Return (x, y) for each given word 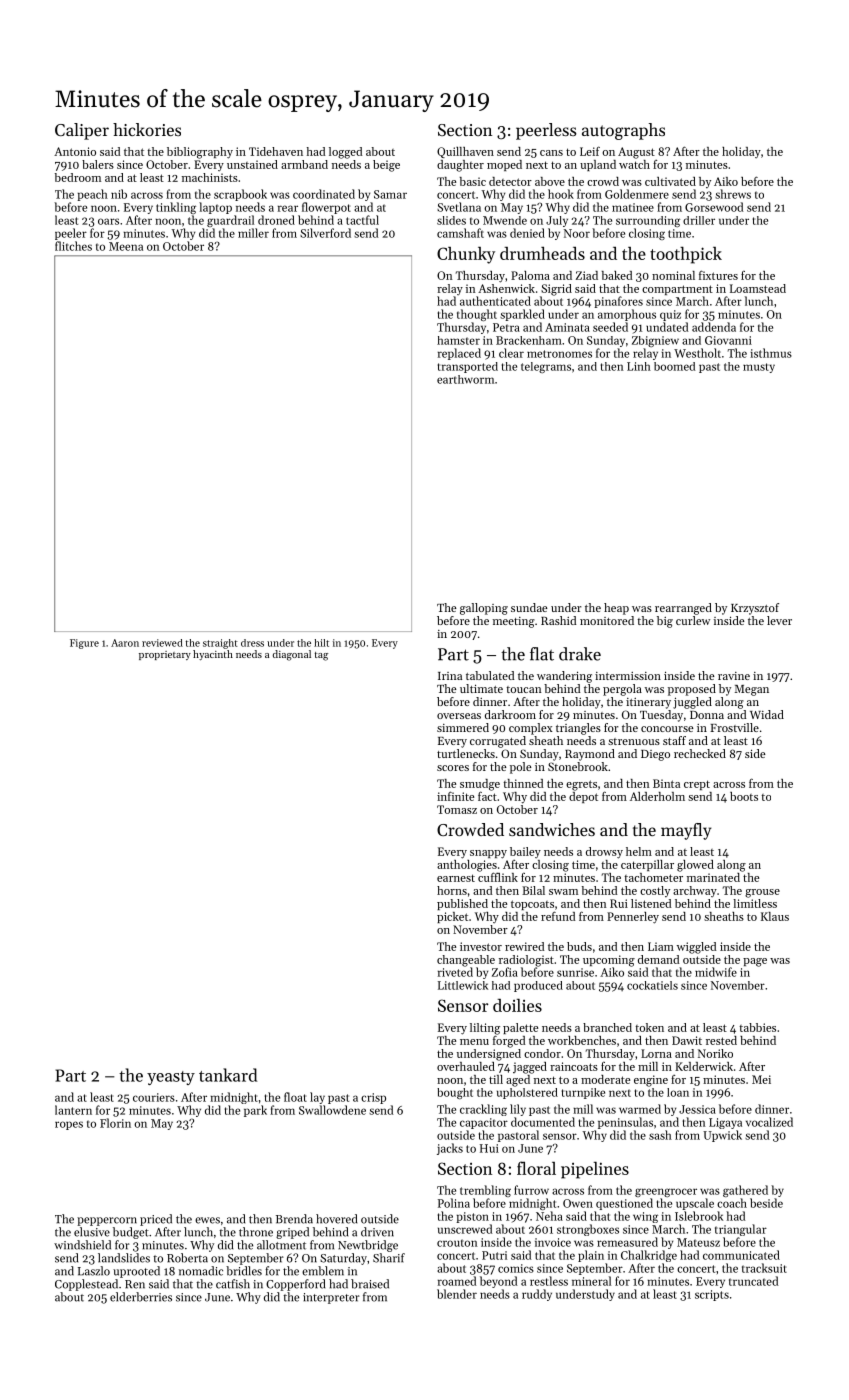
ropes (69, 1125)
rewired (524, 946)
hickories (147, 129)
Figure (84, 644)
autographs (623, 131)
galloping (484, 609)
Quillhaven (465, 152)
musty (759, 368)
